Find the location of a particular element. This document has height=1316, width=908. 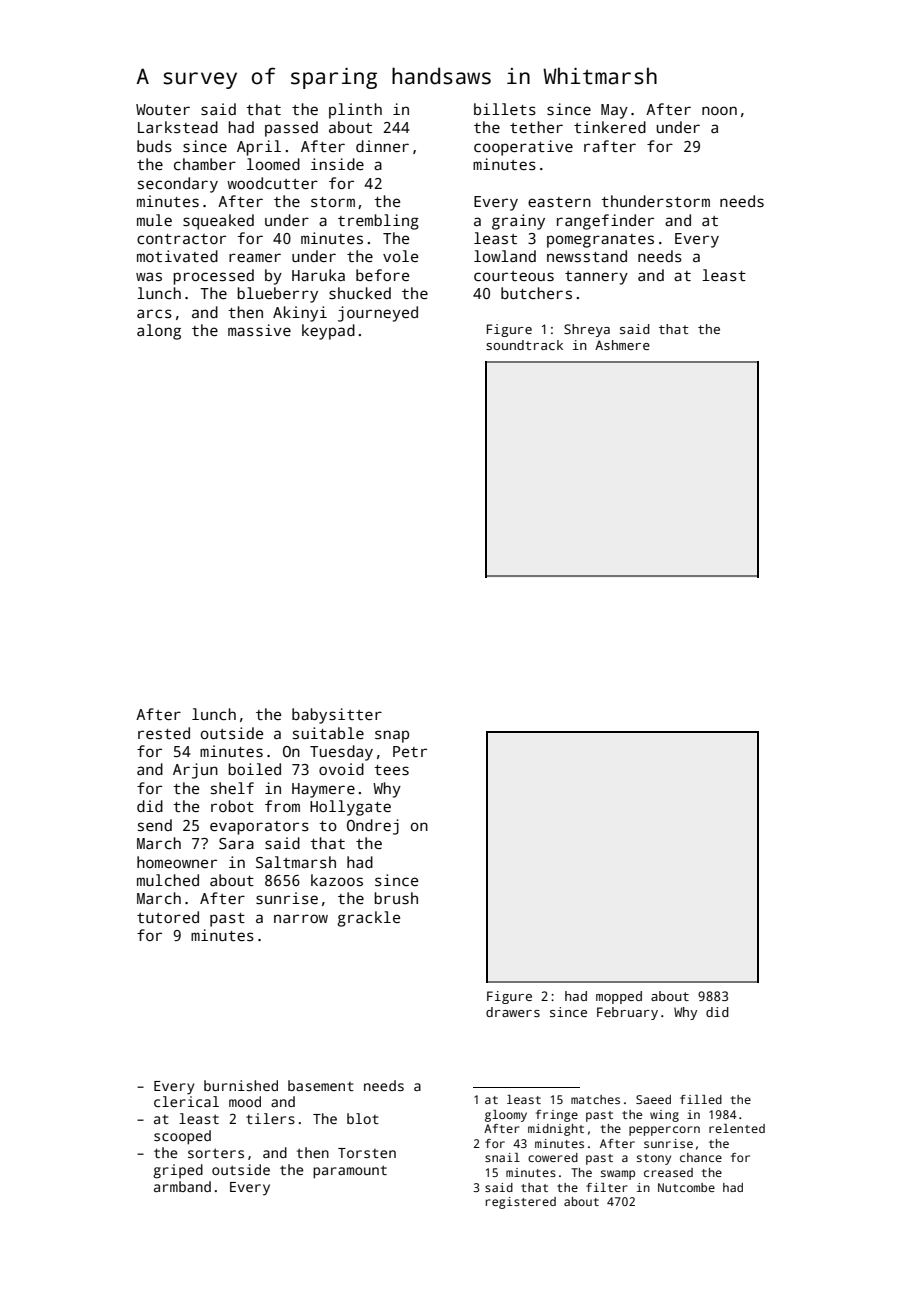

Wouter is located at coordinates (163, 109).
